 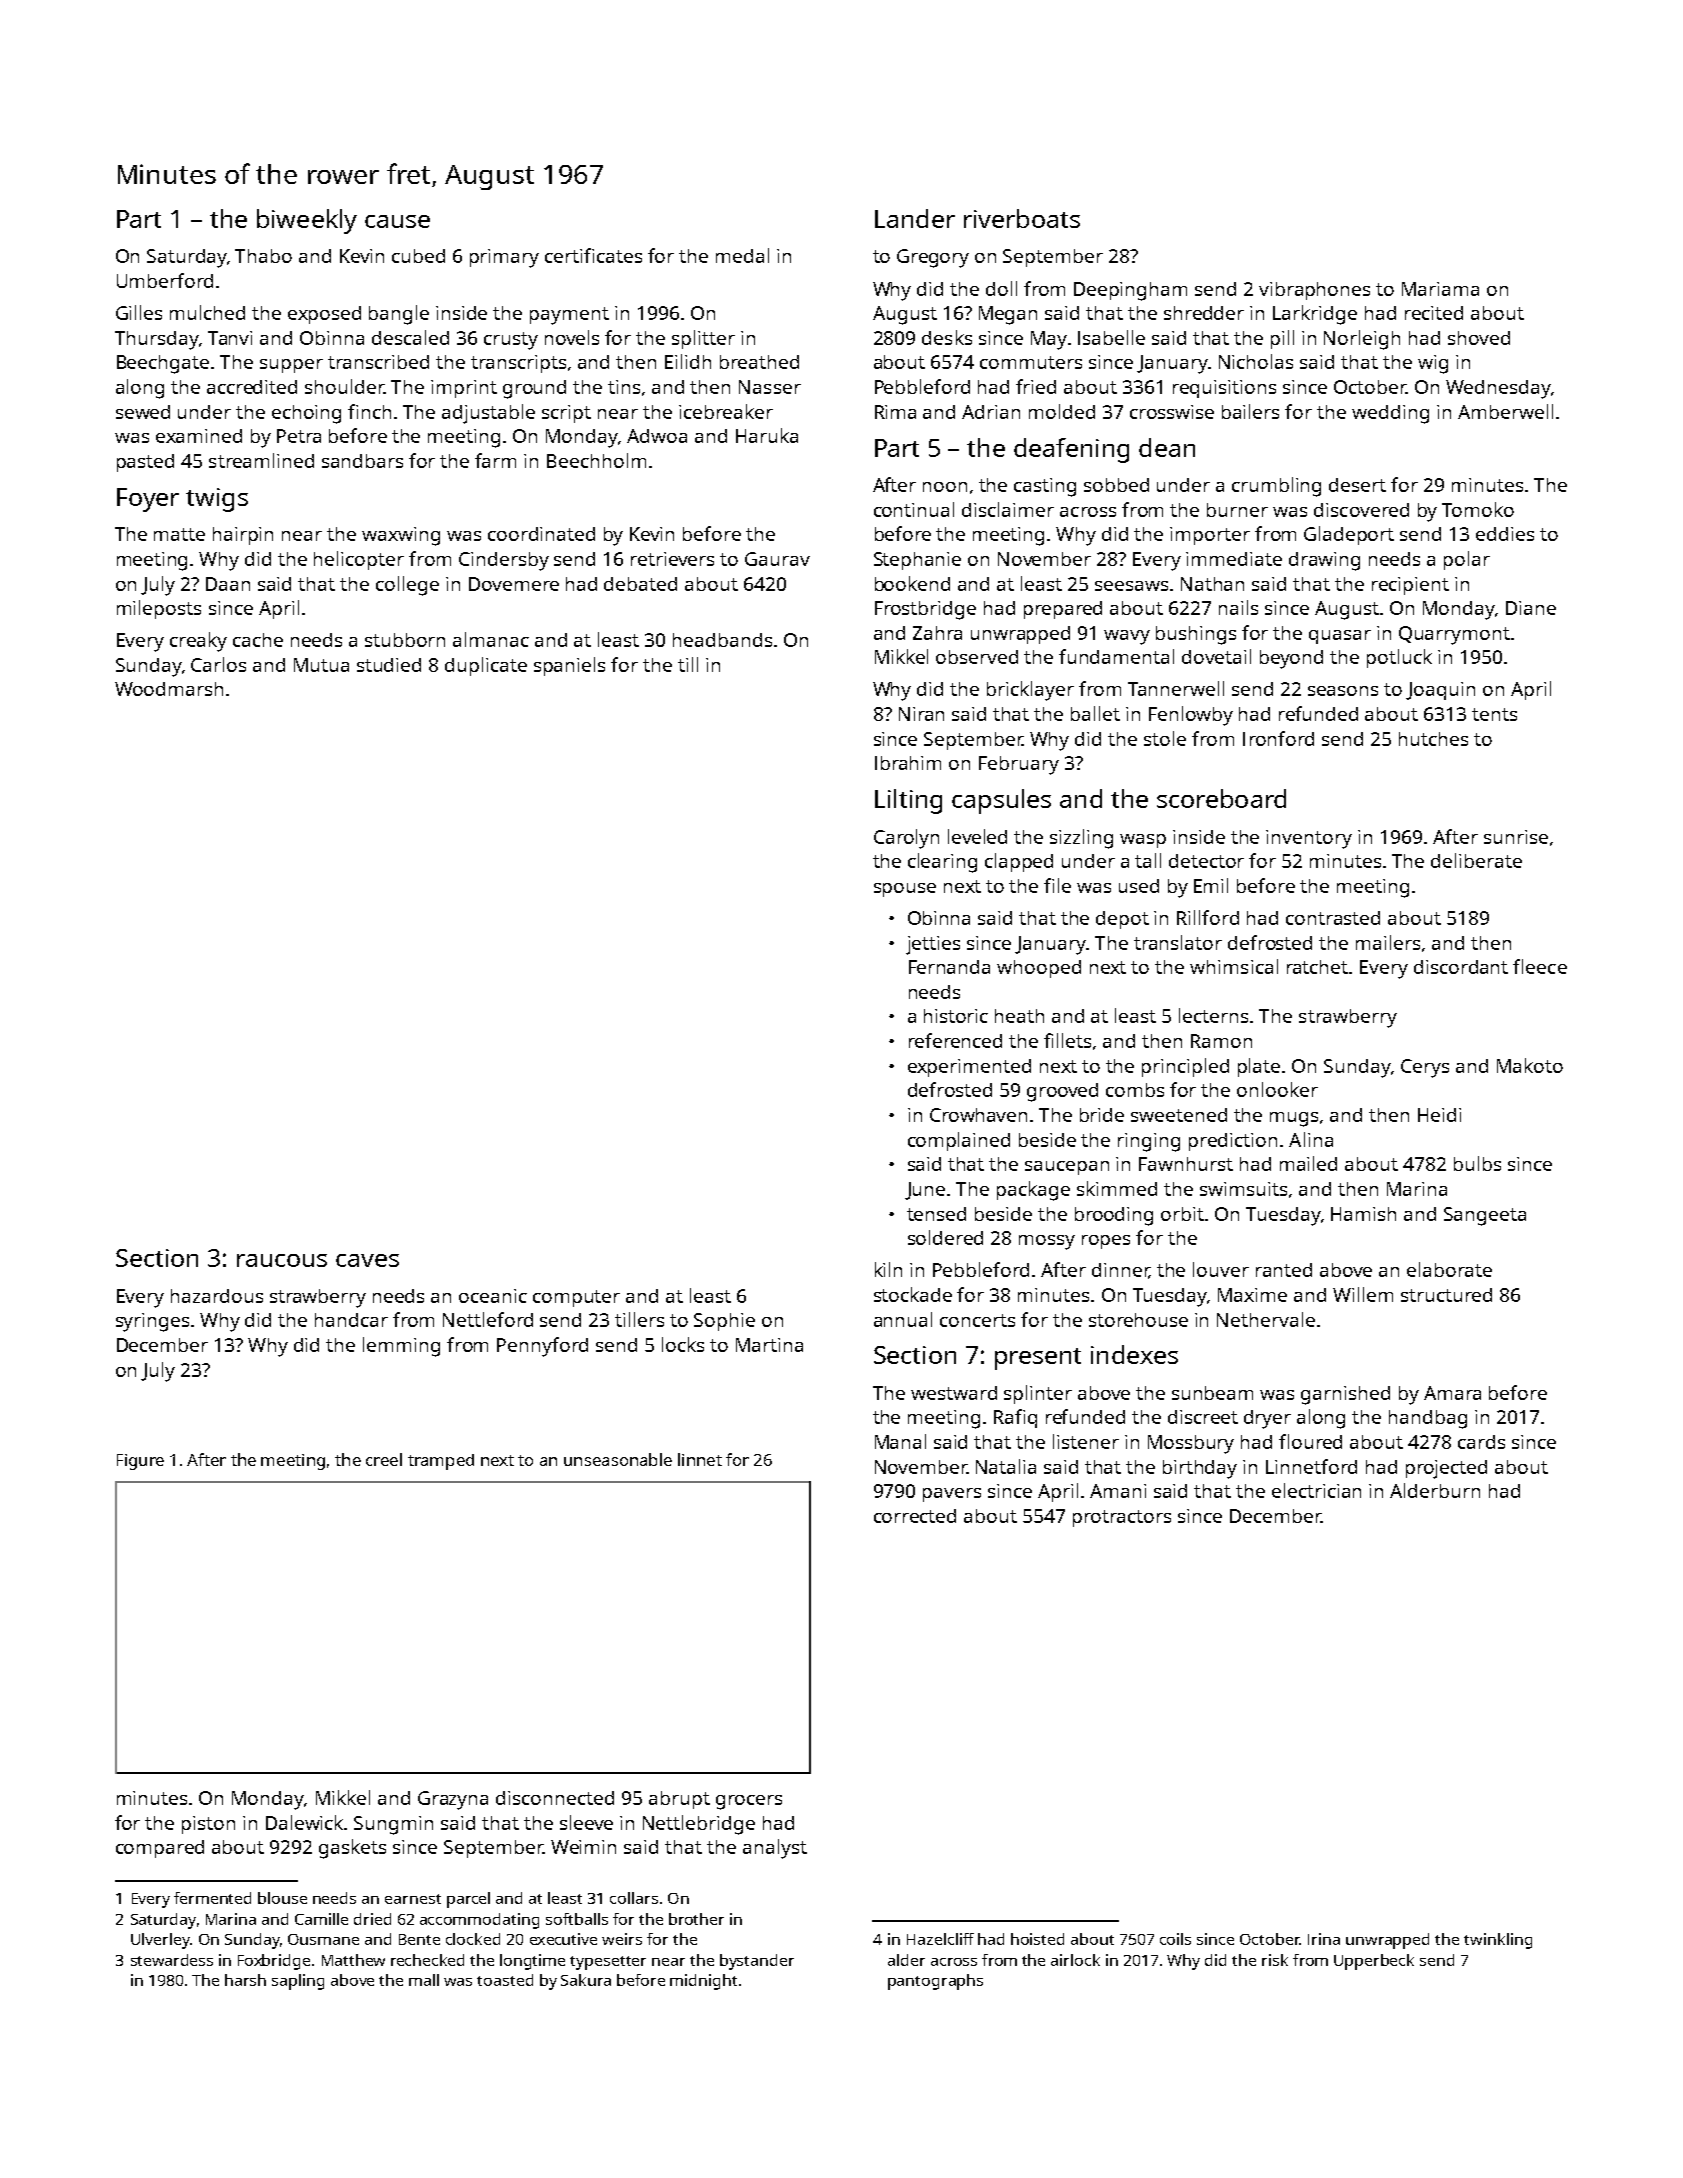 What do you see at coordinates (703, 1982) in the image?
I see `midnight` at bounding box center [703, 1982].
